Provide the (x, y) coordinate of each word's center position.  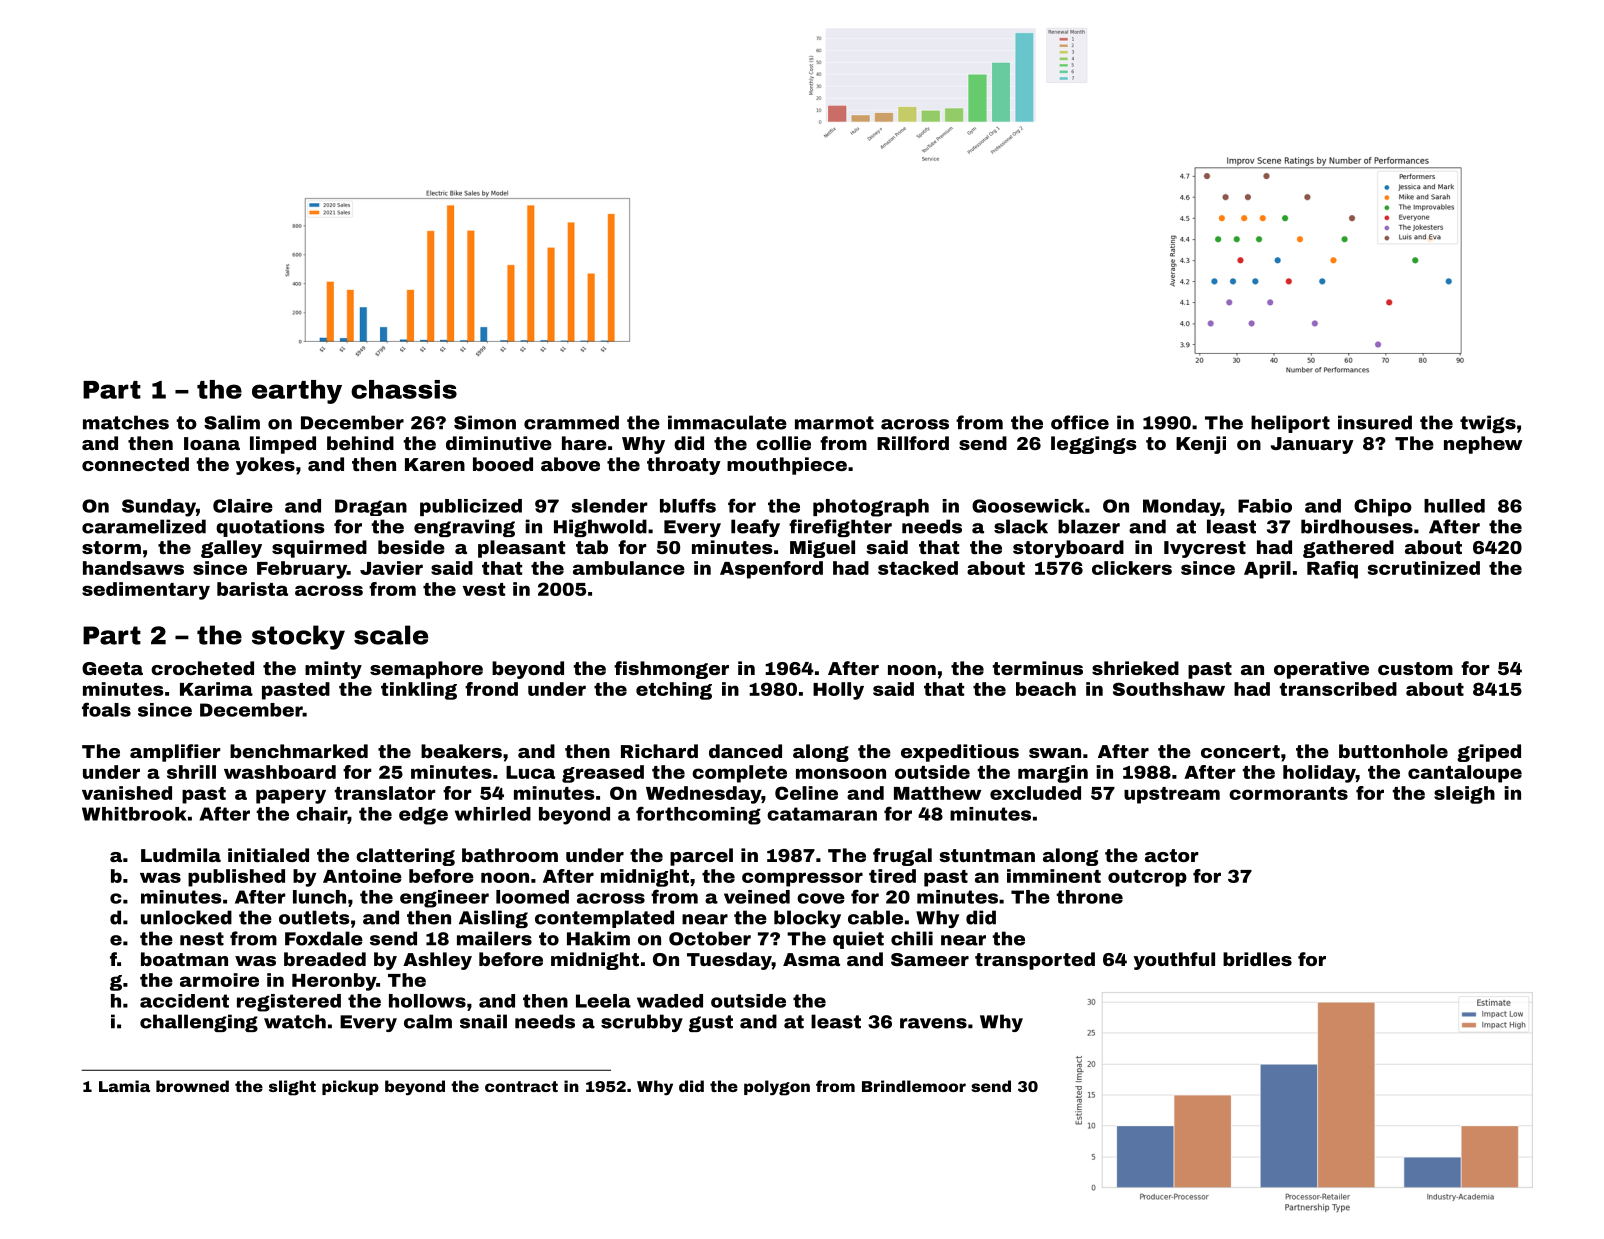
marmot (834, 423)
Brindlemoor (914, 1086)
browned (192, 1086)
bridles (1257, 959)
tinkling (419, 691)
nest (202, 939)
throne (1089, 897)
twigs (1488, 424)
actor (1172, 855)
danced (745, 751)
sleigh (1464, 795)
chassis (404, 389)
